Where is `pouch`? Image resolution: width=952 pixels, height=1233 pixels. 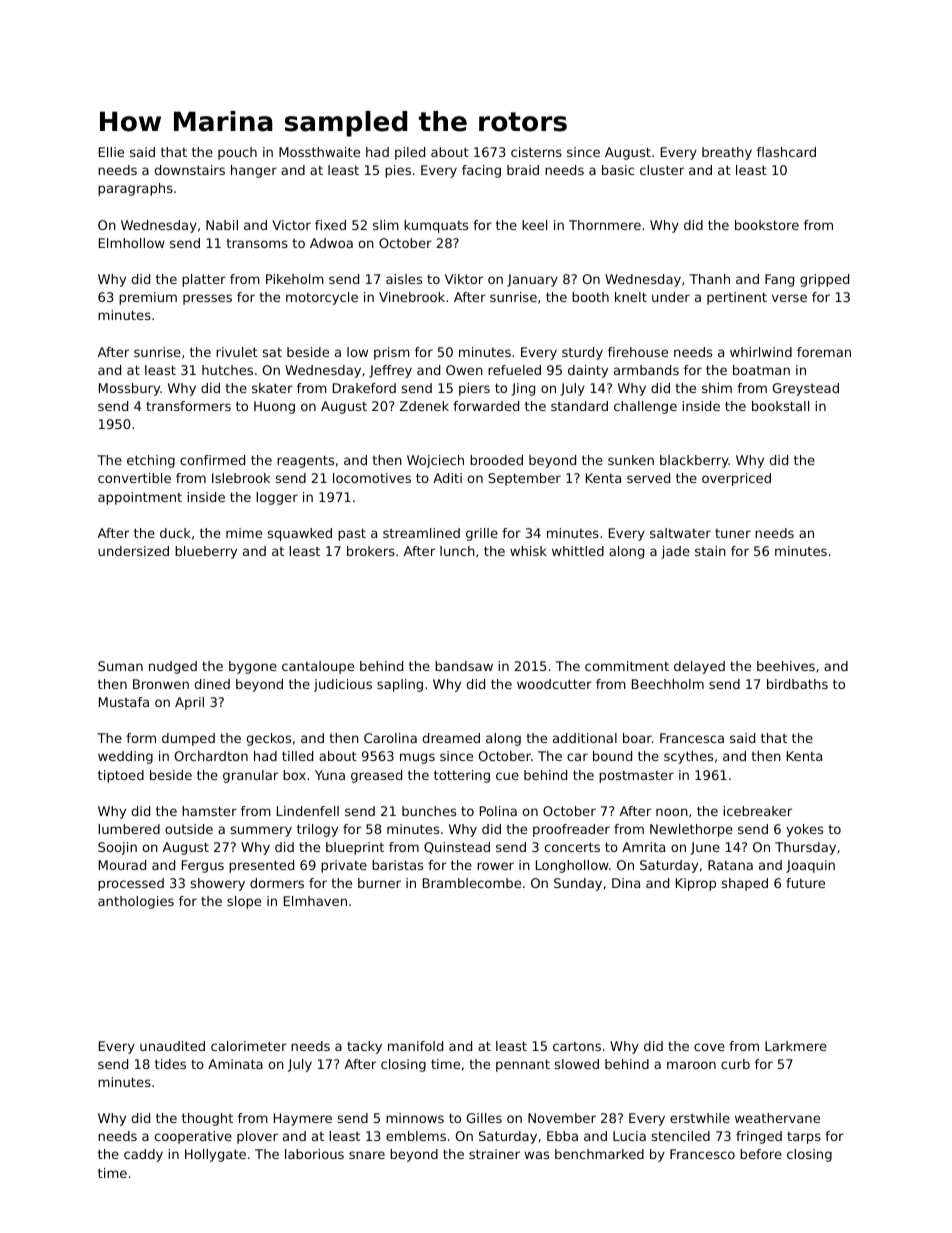 pouch is located at coordinates (237, 153).
